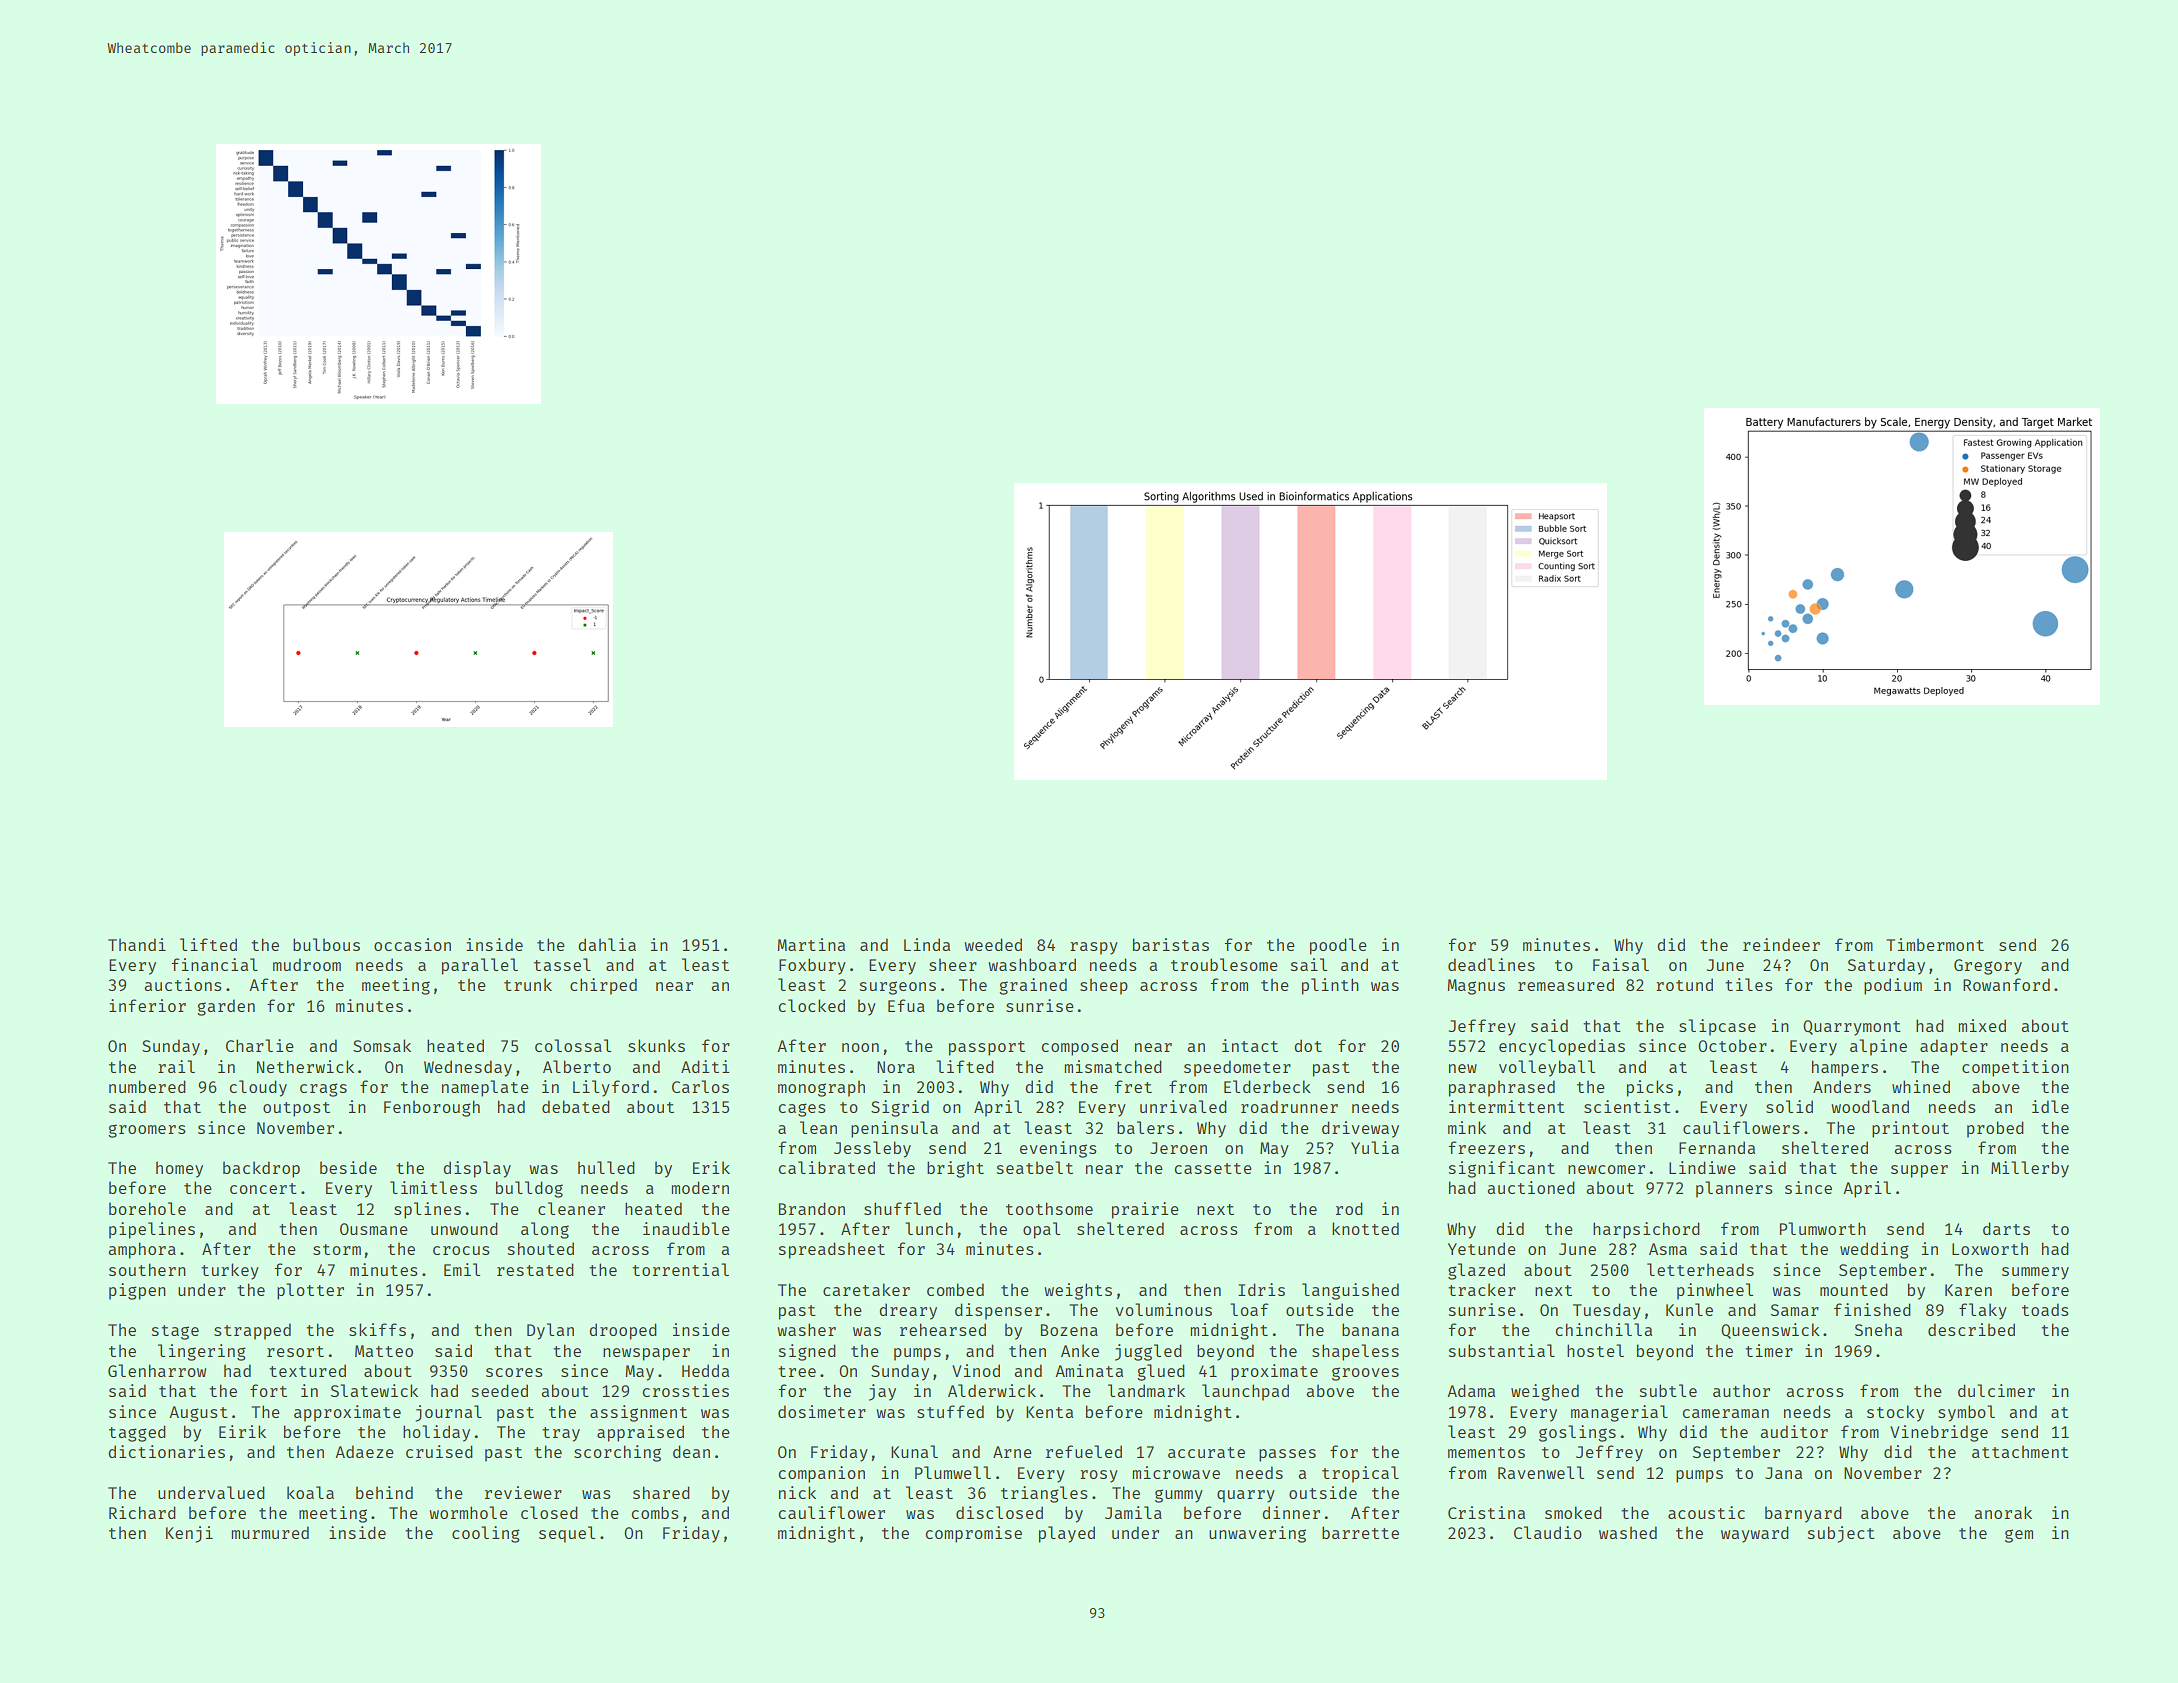  I want to click on newspaper, so click(646, 1354).
